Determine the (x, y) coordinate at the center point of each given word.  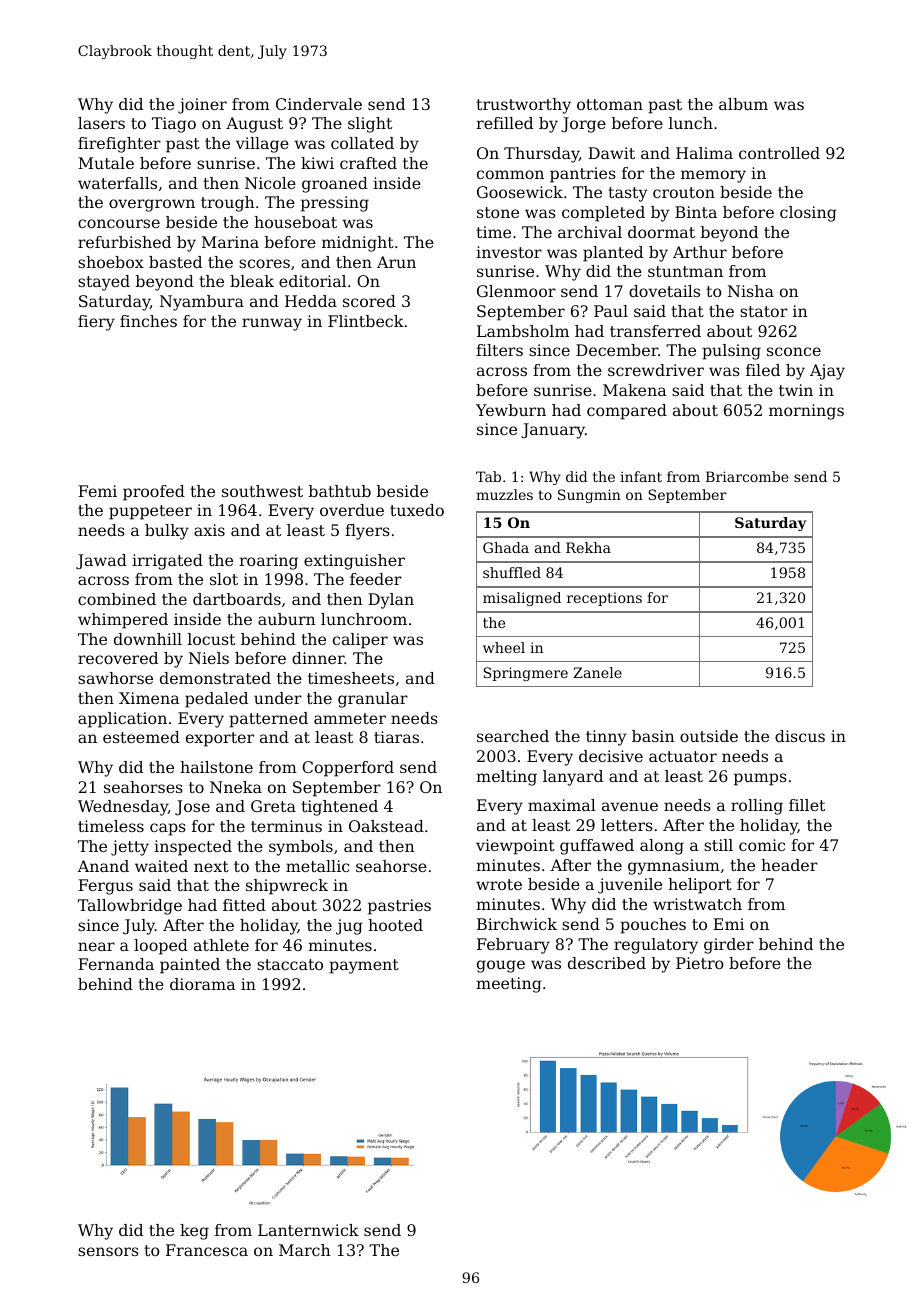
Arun (396, 262)
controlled (779, 153)
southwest (262, 491)
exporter (220, 739)
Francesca (207, 1250)
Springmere (526, 674)
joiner (202, 106)
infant (641, 476)
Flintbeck (366, 321)
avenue (630, 806)
